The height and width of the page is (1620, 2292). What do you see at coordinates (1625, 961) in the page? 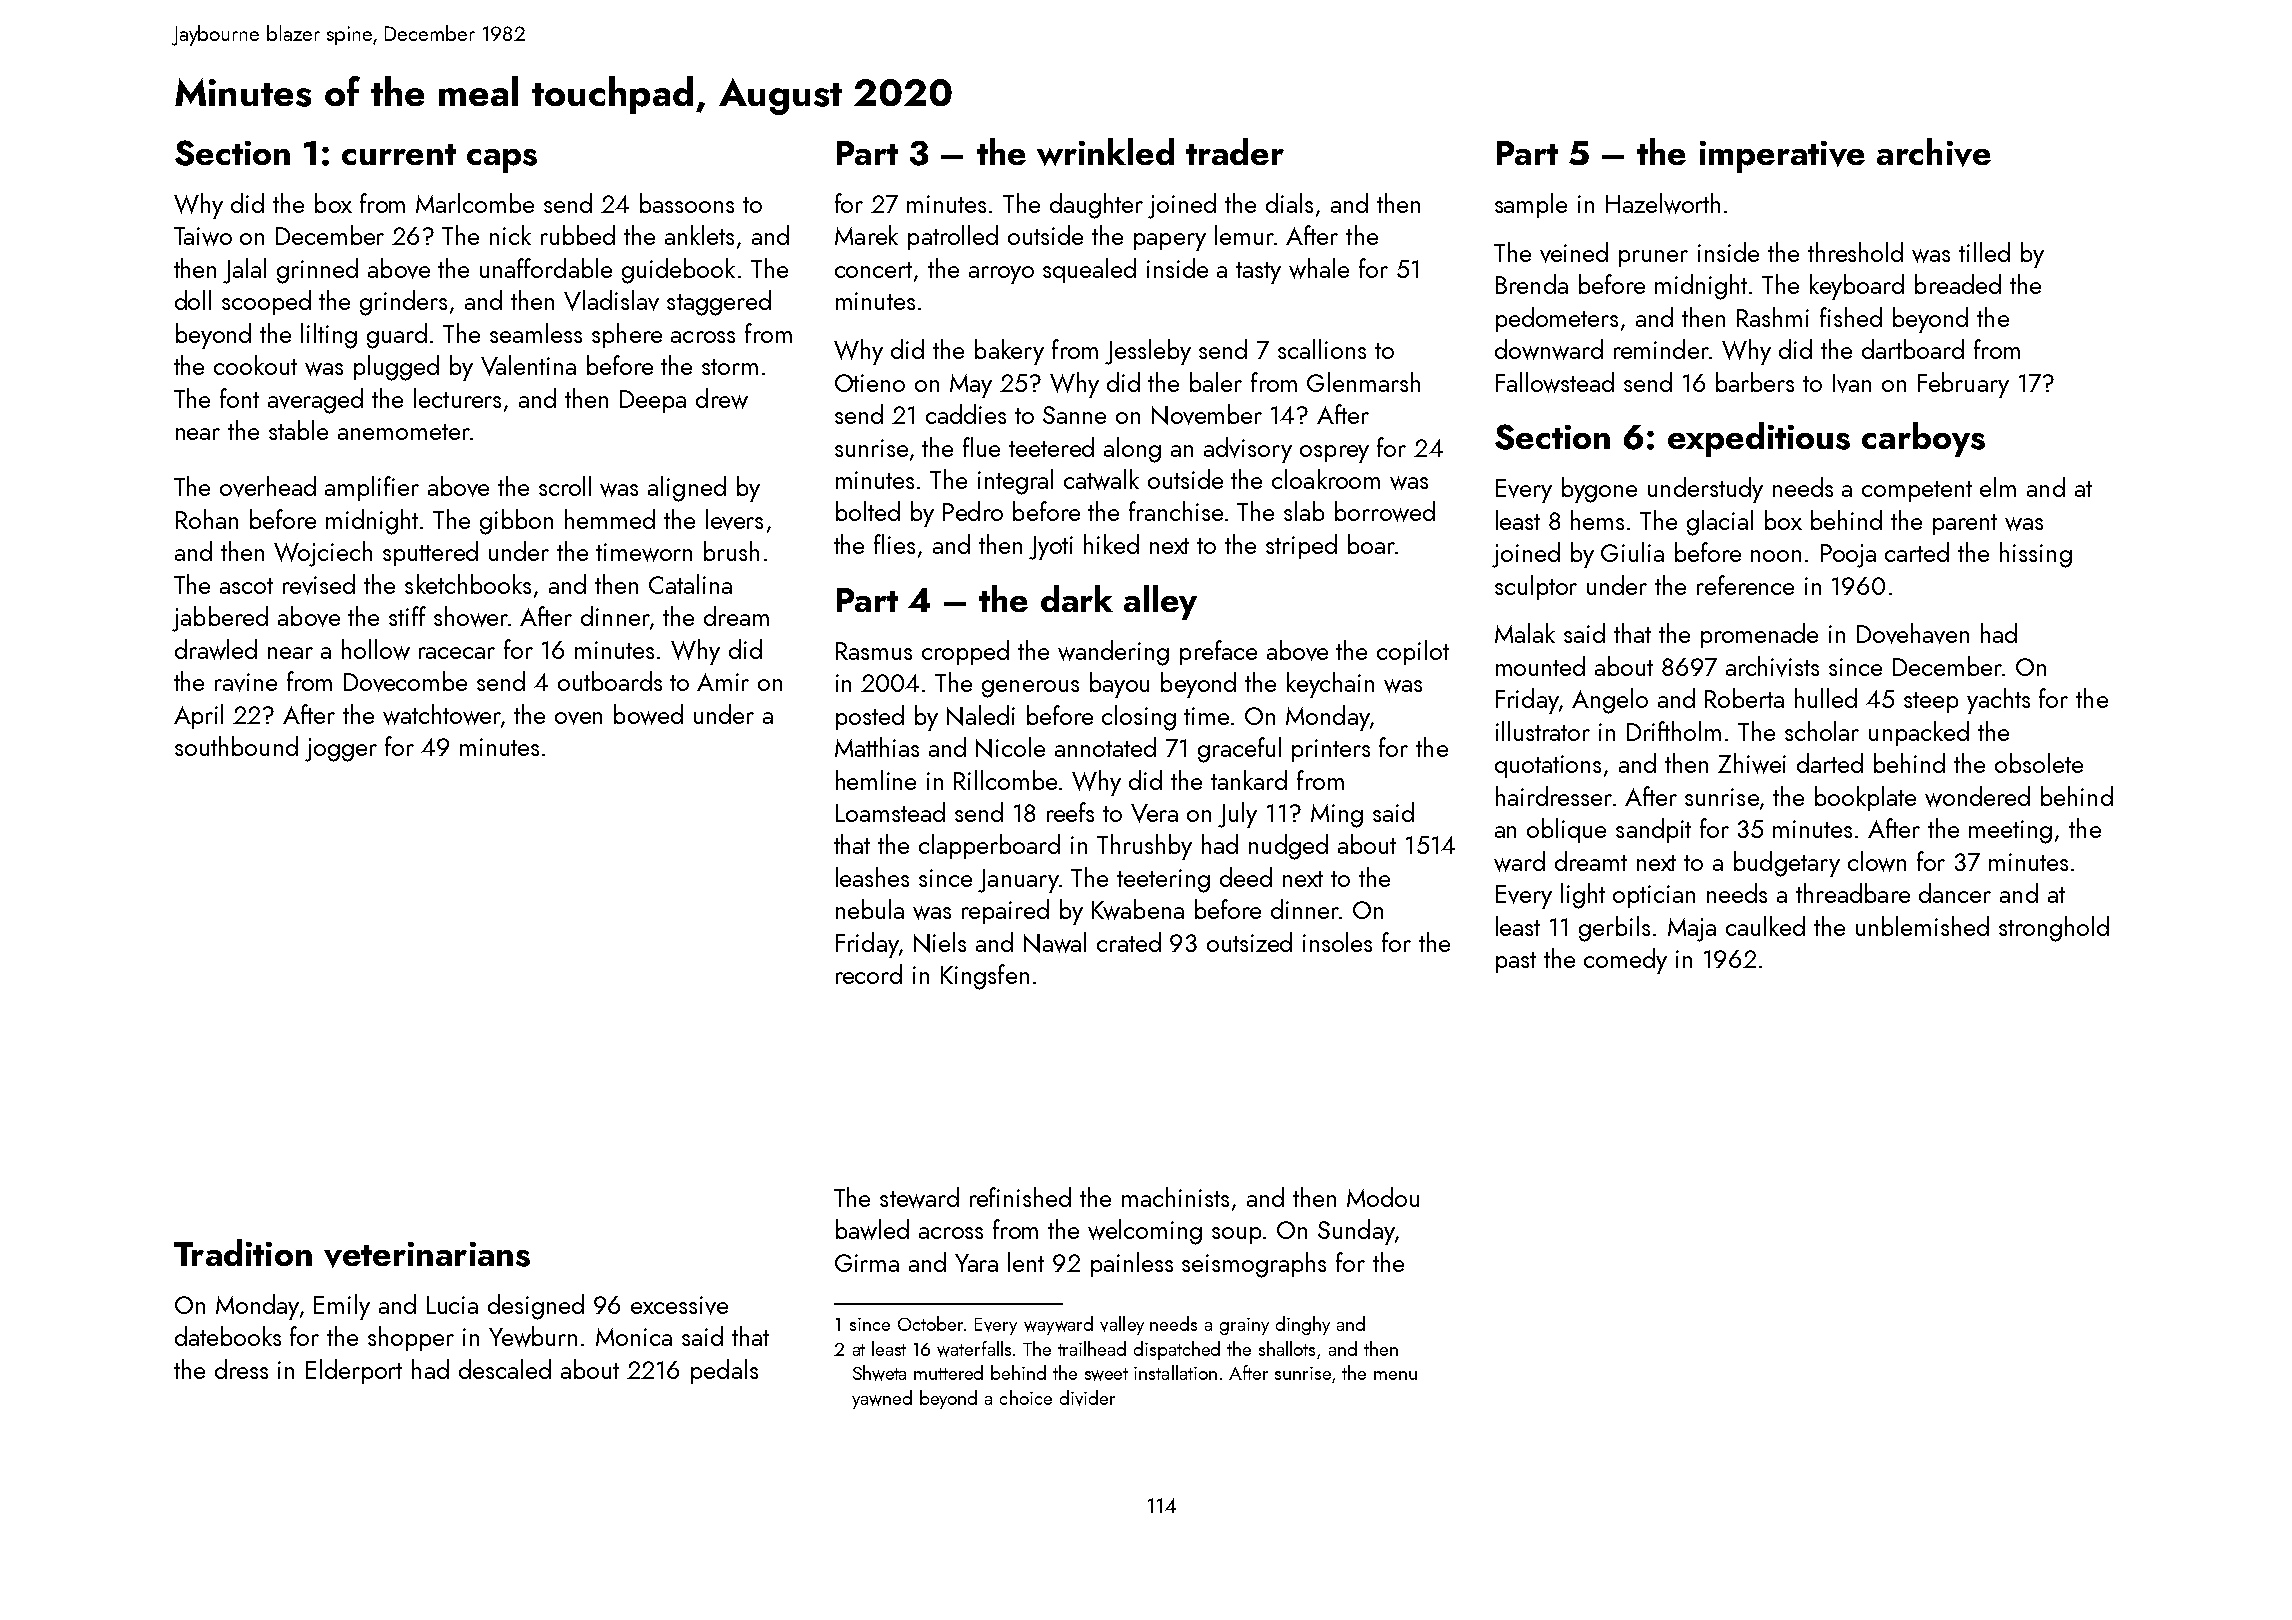
I see `comedy` at bounding box center [1625, 961].
